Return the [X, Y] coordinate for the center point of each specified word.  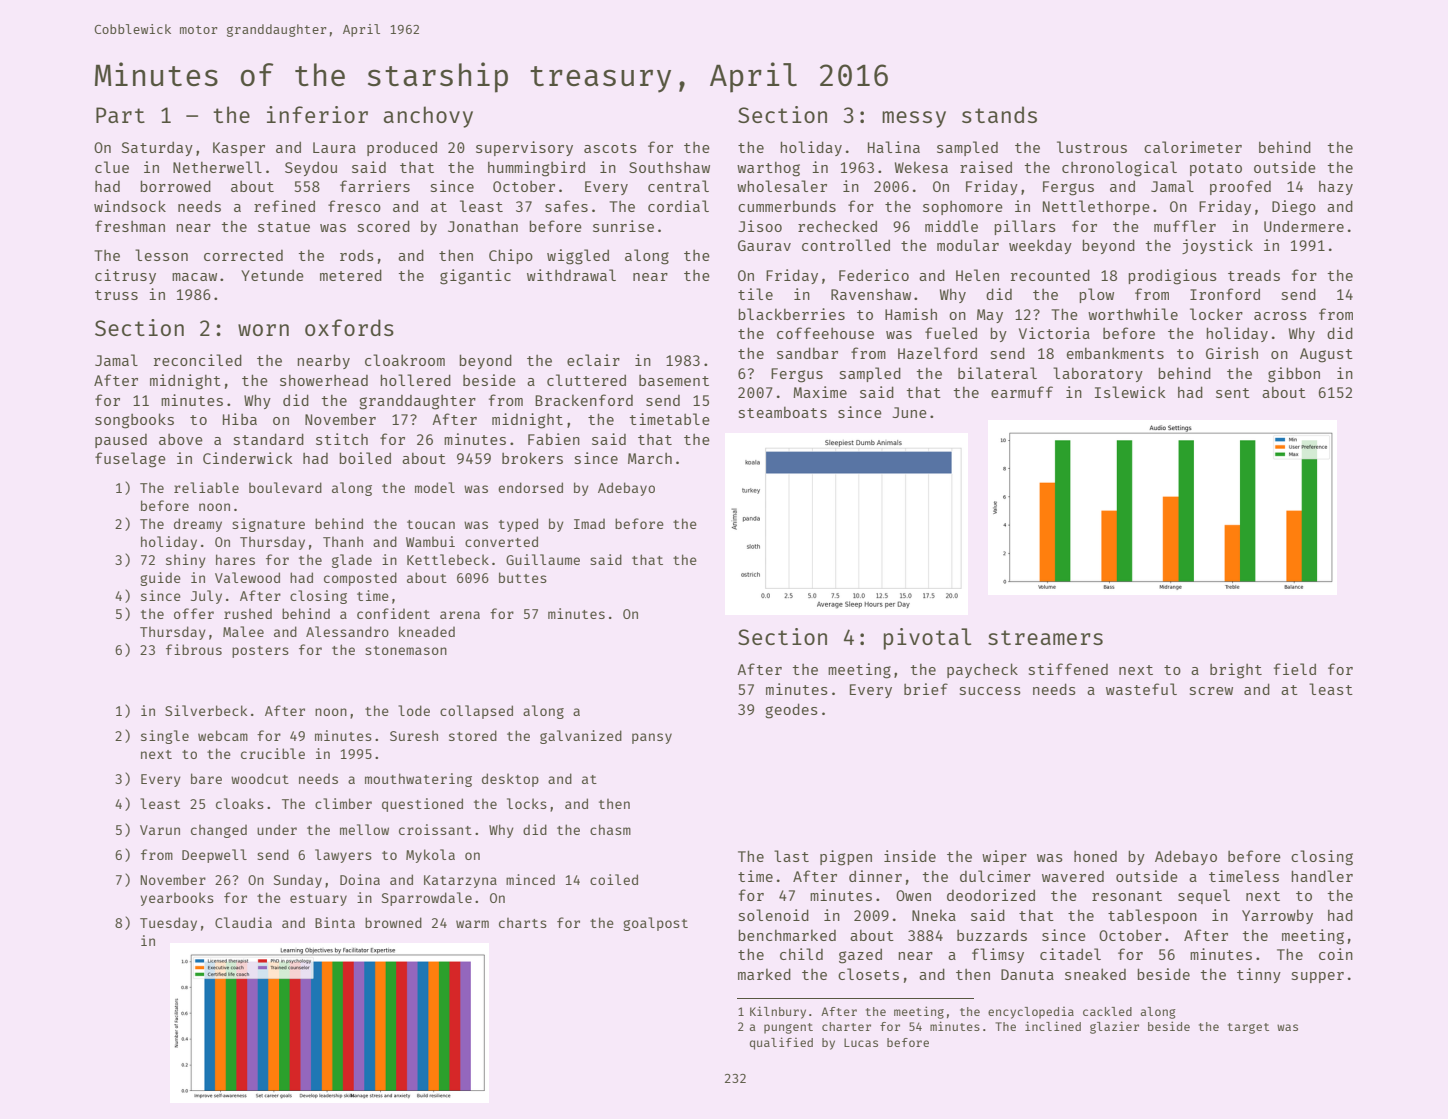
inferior [317, 114]
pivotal [927, 639]
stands [999, 114]
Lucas [861, 1042]
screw [1211, 691]
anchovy [428, 117]
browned [393, 922]
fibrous [194, 649]
